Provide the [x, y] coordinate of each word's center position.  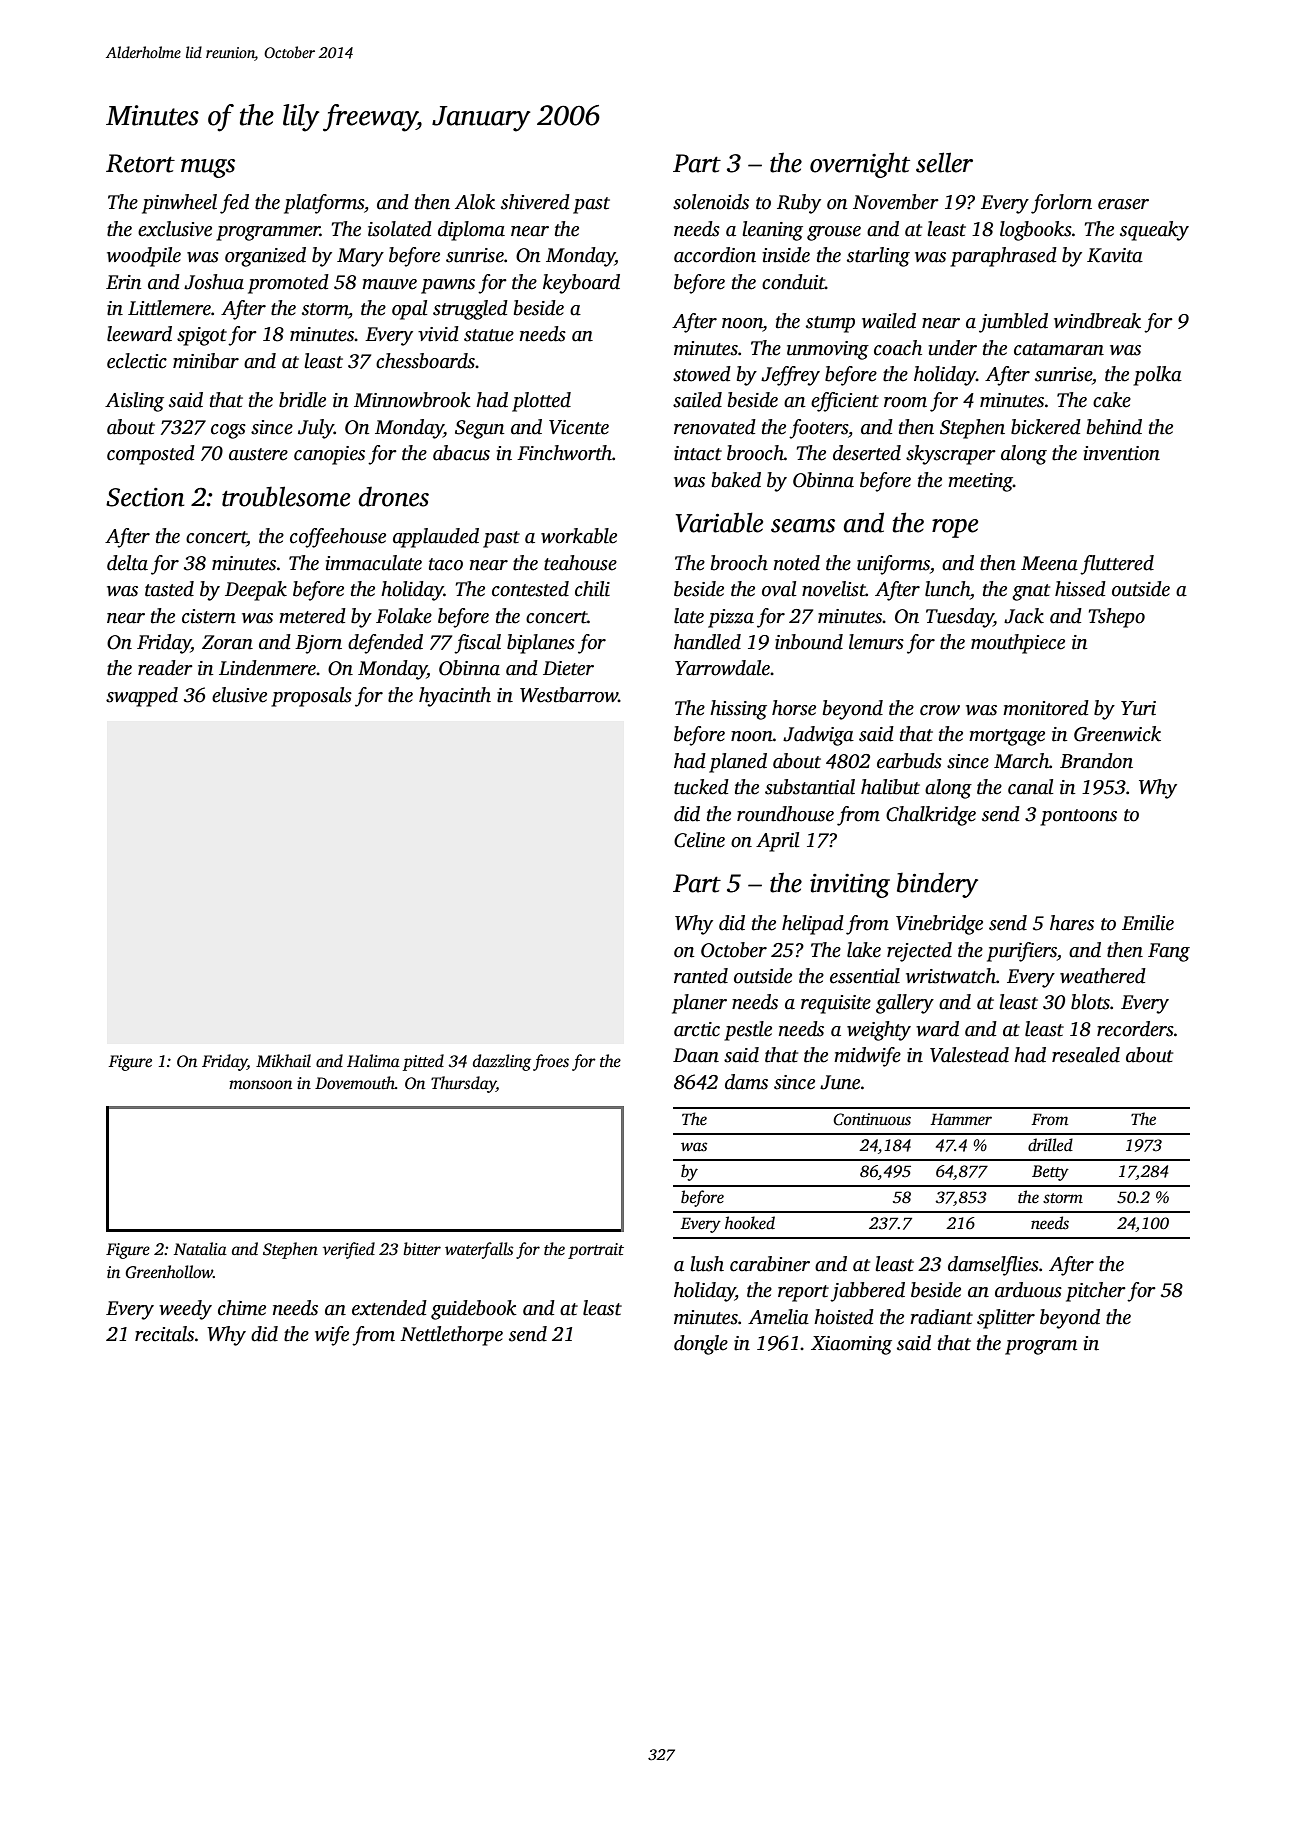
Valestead [969, 1055]
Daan [696, 1055]
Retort [140, 163]
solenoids [711, 202]
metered [312, 616]
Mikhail [283, 1061]
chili [592, 589]
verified [349, 1250]
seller [944, 162]
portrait [596, 1251]
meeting [980, 482]
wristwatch [951, 976]
